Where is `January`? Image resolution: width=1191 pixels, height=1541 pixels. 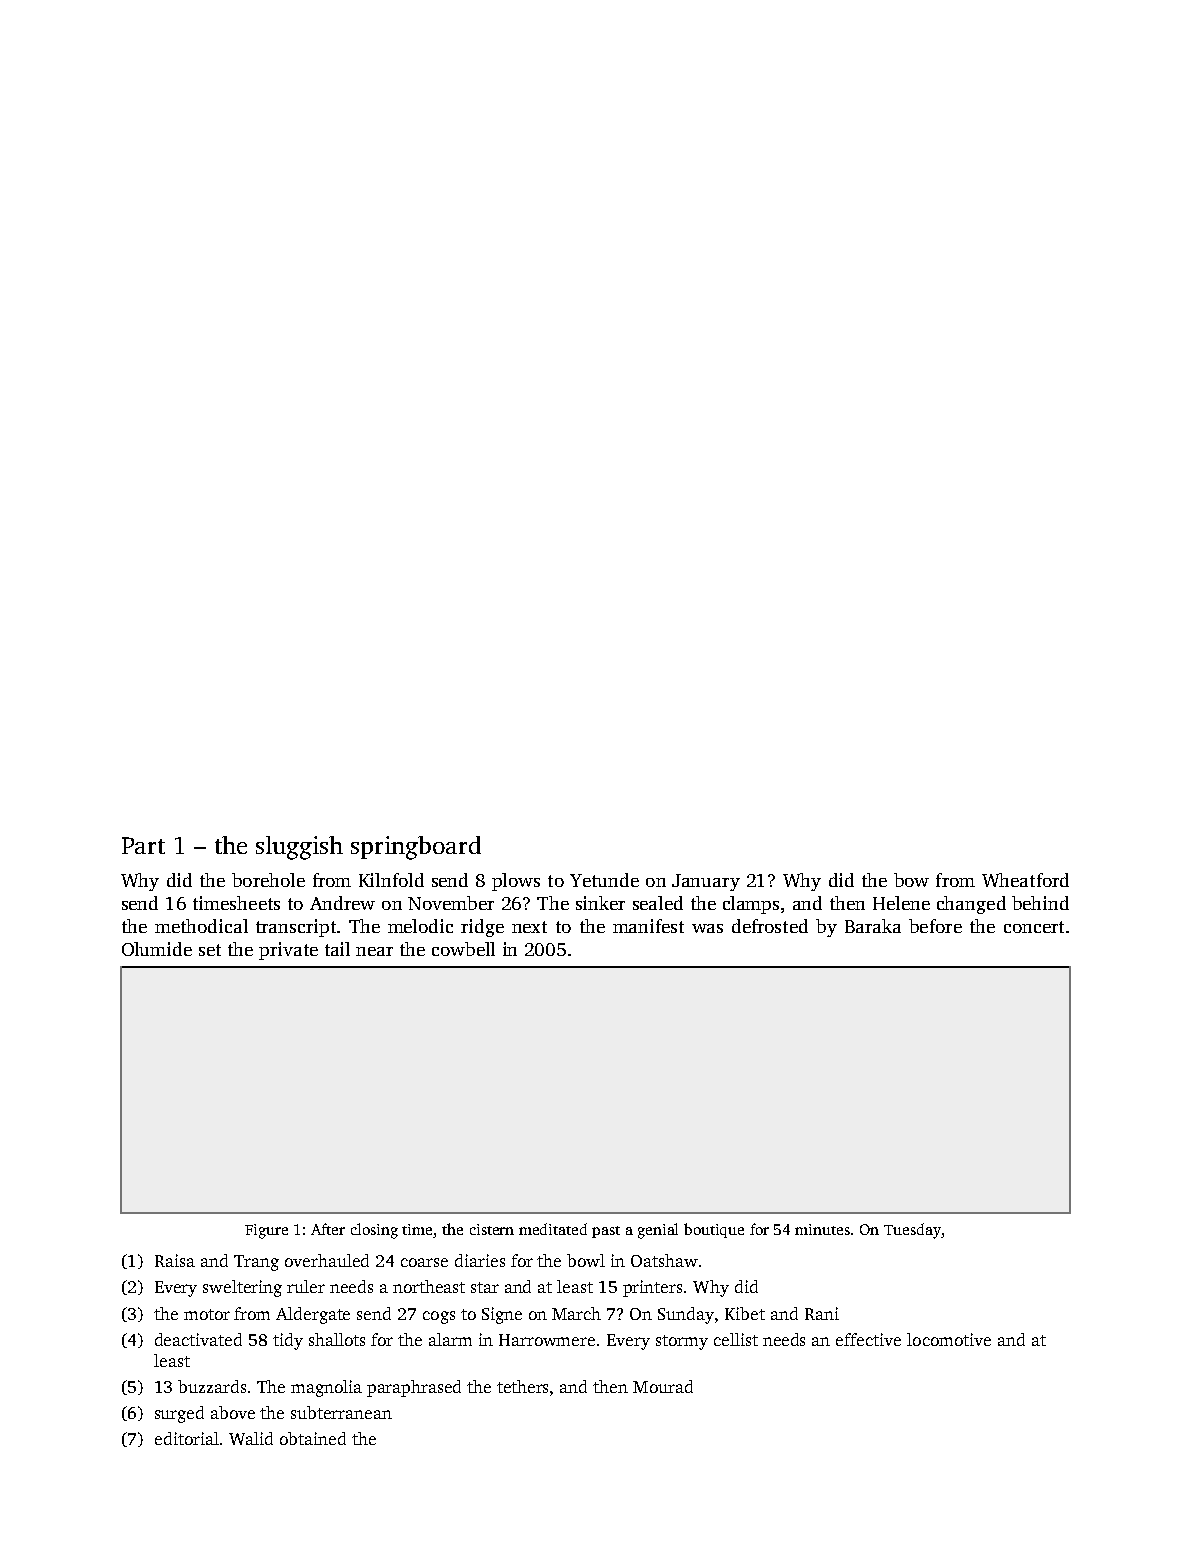 January is located at coordinates (706, 882).
